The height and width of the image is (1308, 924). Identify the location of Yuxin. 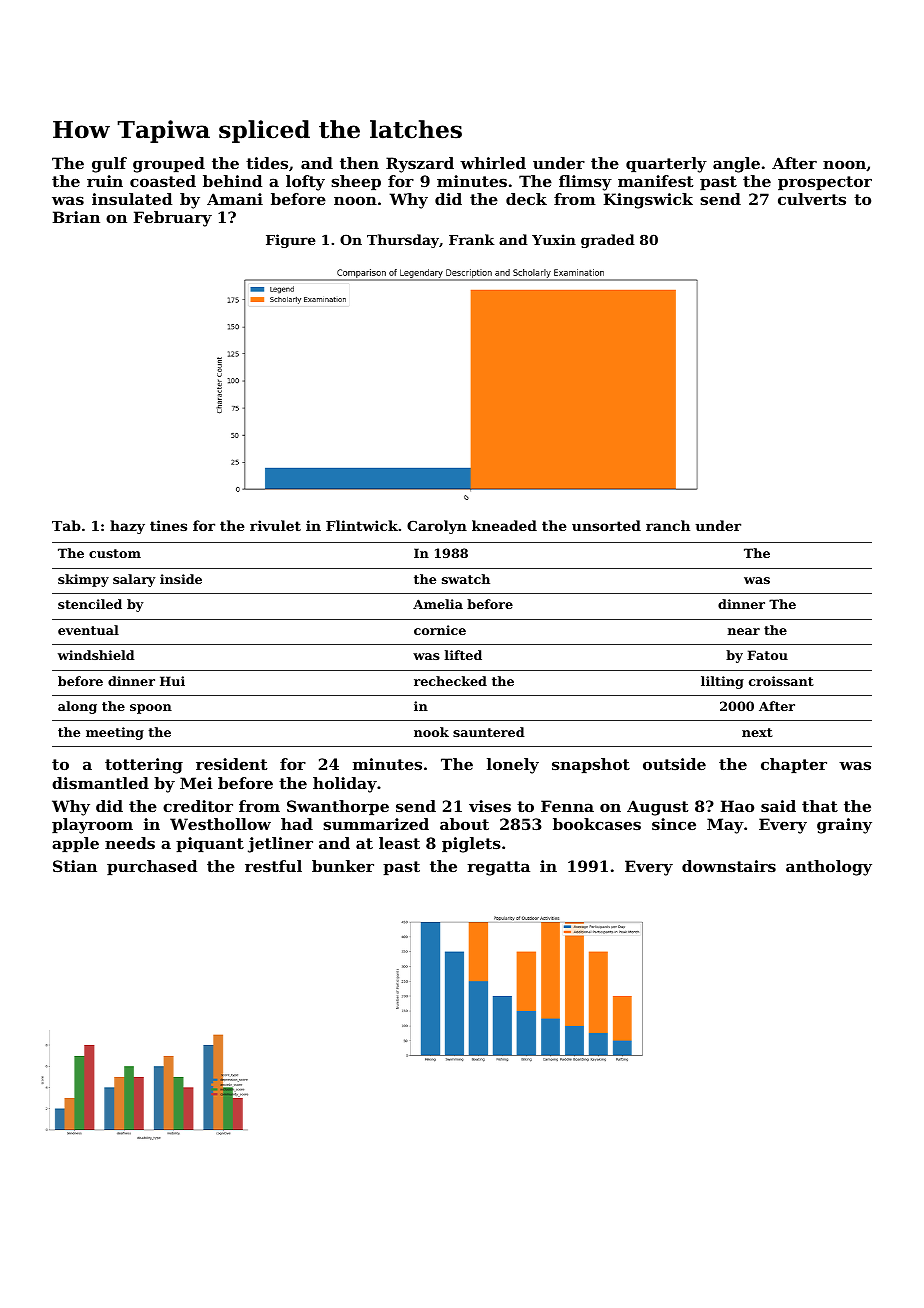
(554, 239).
